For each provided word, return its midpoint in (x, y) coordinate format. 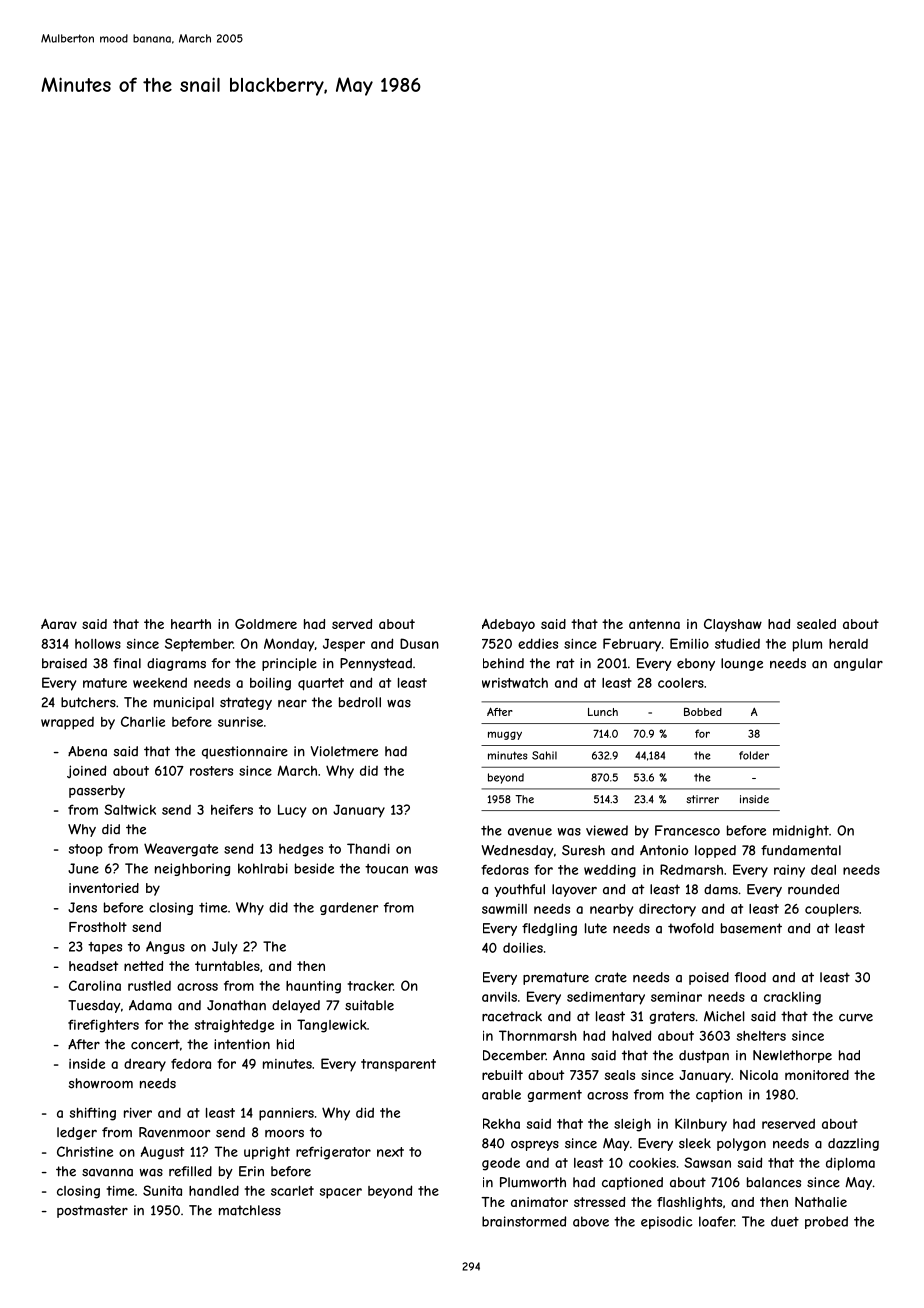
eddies (538, 643)
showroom (100, 1083)
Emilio (689, 643)
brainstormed (524, 1221)
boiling (270, 684)
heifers (232, 809)
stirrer (702, 799)
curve (856, 1018)
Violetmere (344, 751)
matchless (250, 1210)
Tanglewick (332, 1026)
